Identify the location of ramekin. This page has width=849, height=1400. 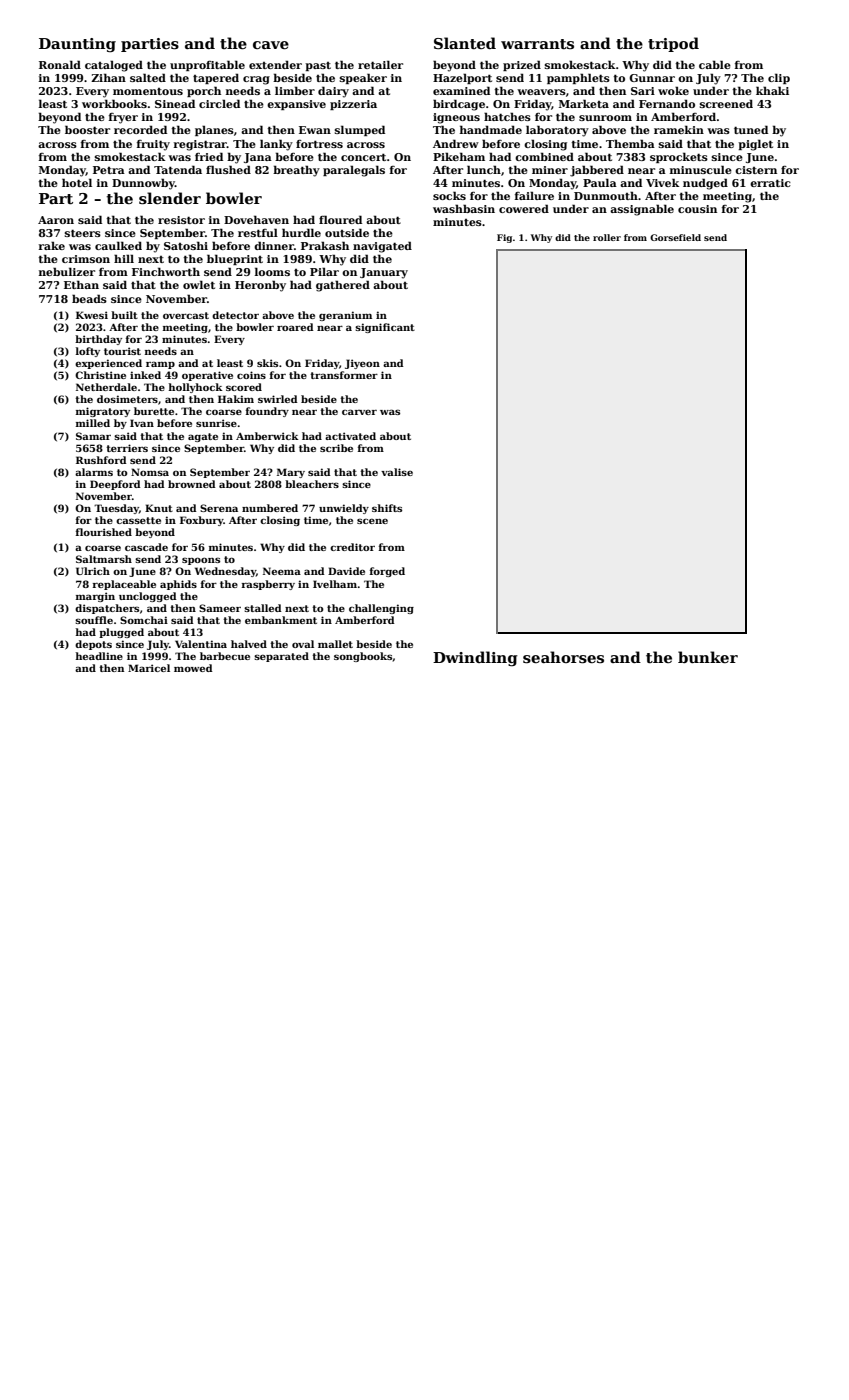
(679, 129).
